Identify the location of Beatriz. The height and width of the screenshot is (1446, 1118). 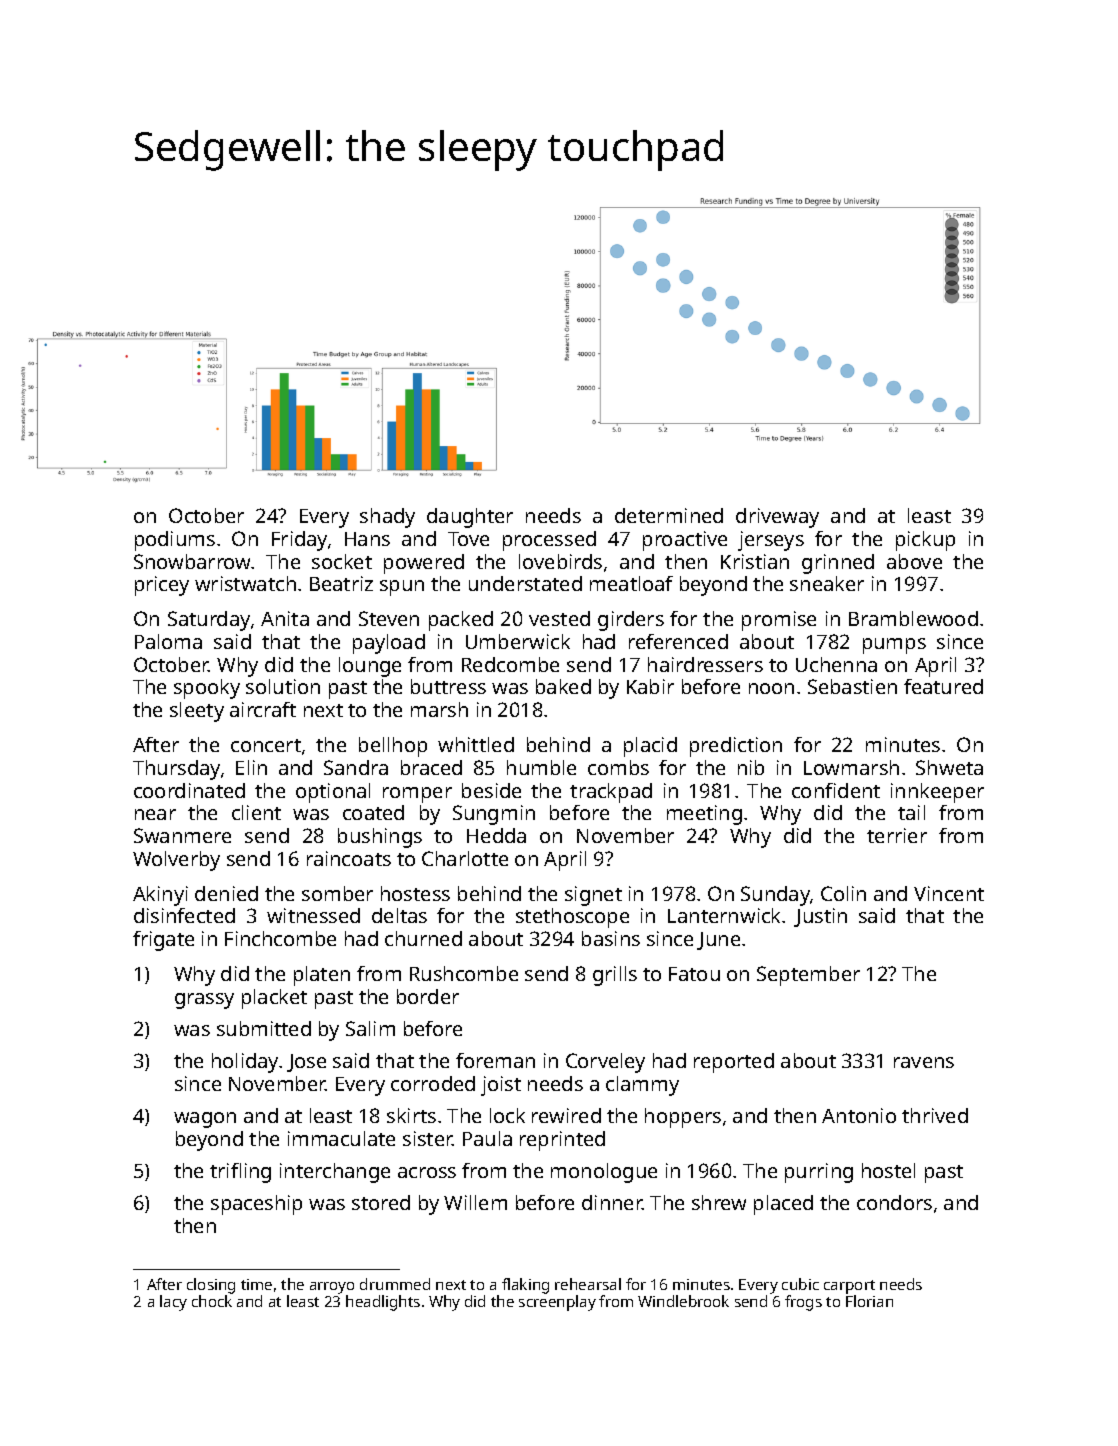
(341, 583).
